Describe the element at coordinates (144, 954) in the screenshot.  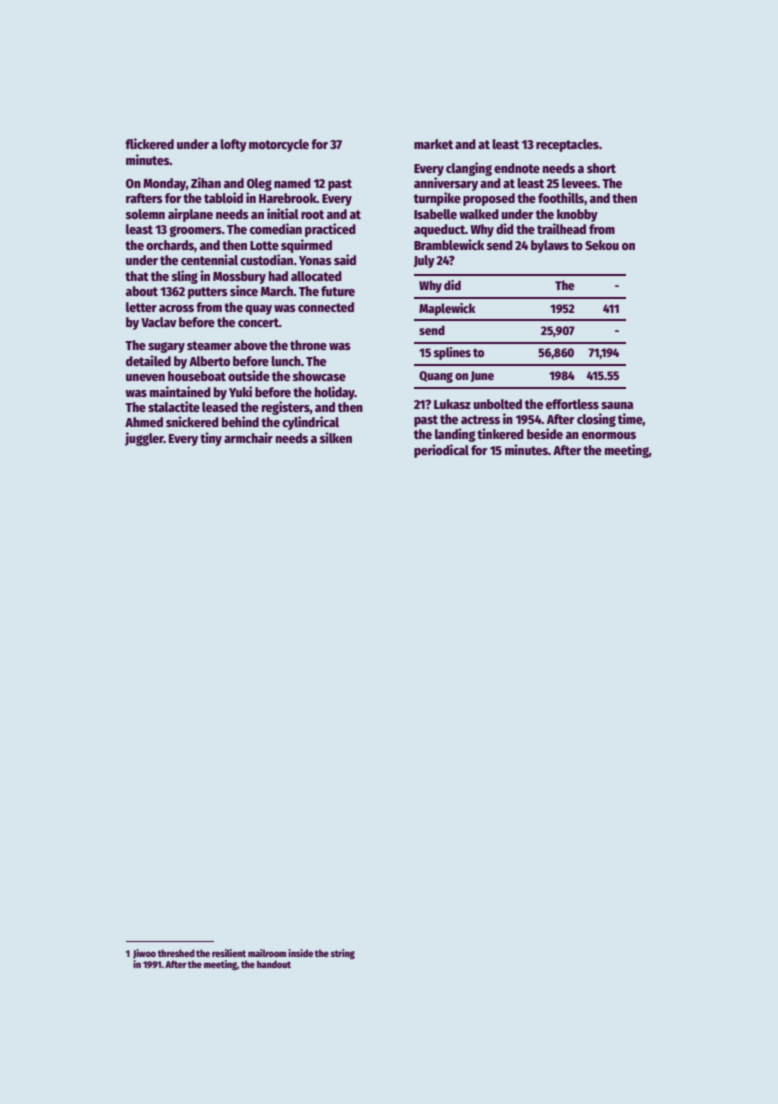
I see `Jiwoo` at that location.
